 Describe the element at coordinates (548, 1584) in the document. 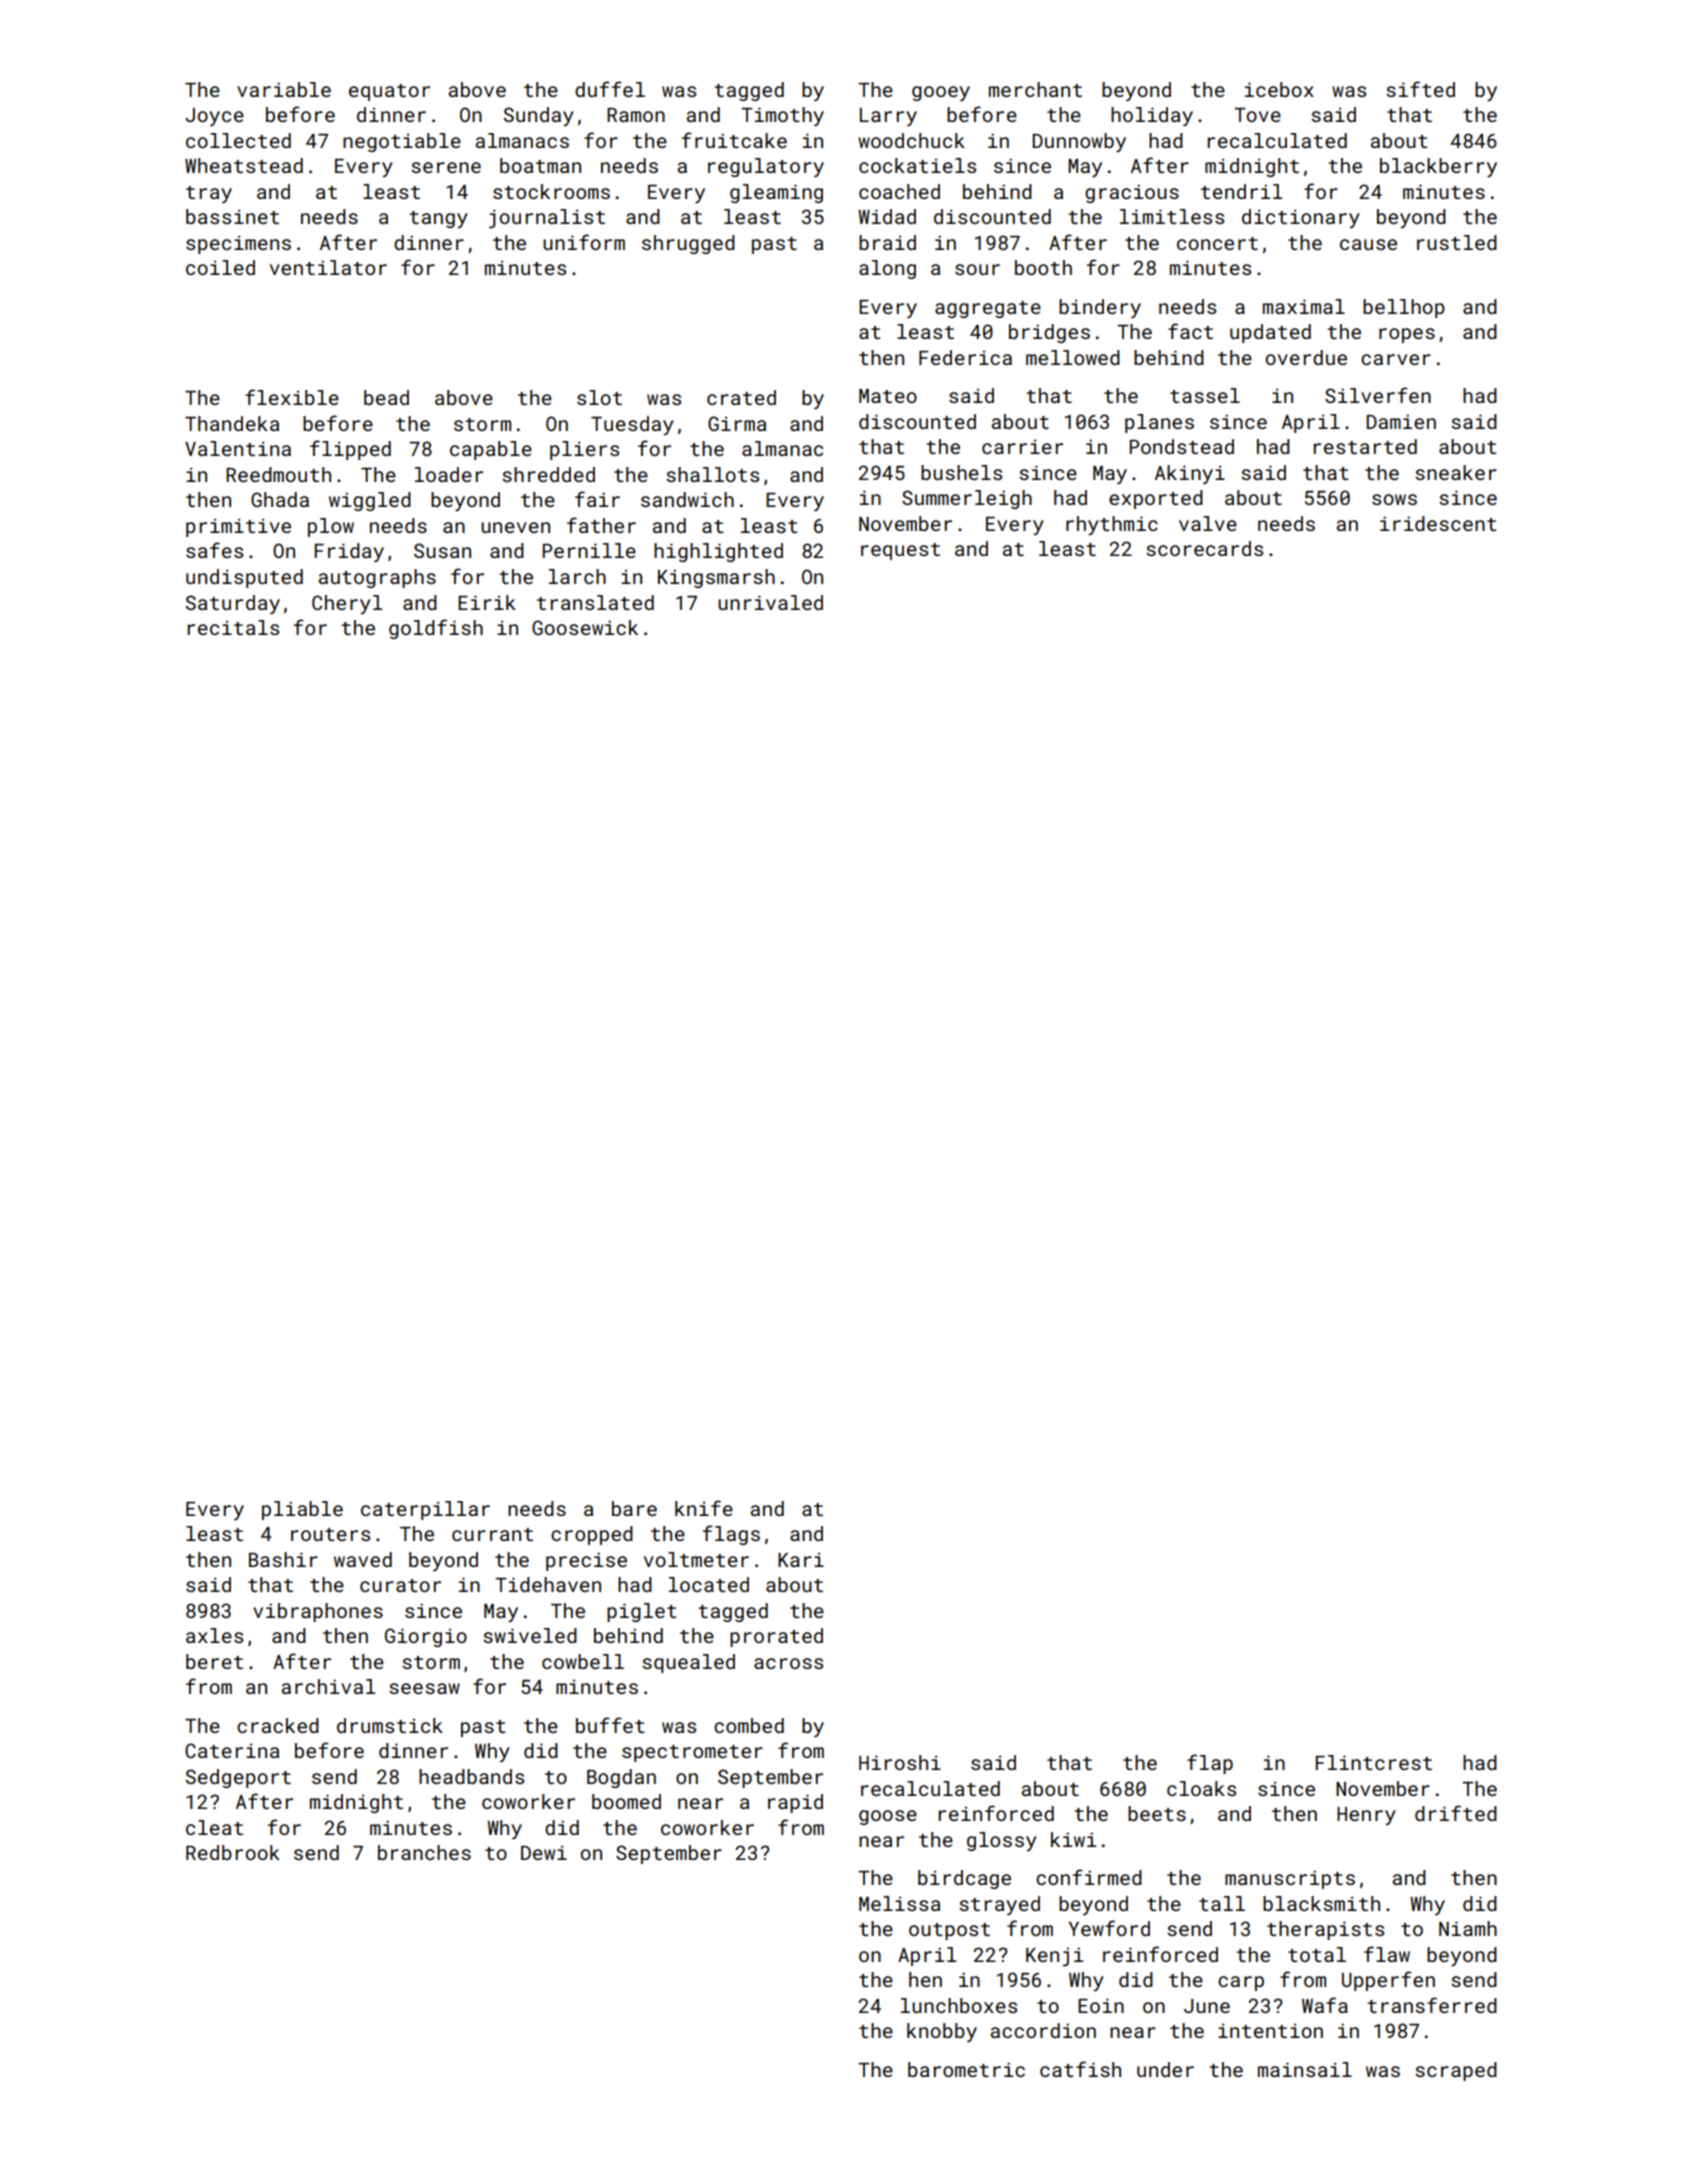

I see `Tidehaven` at that location.
